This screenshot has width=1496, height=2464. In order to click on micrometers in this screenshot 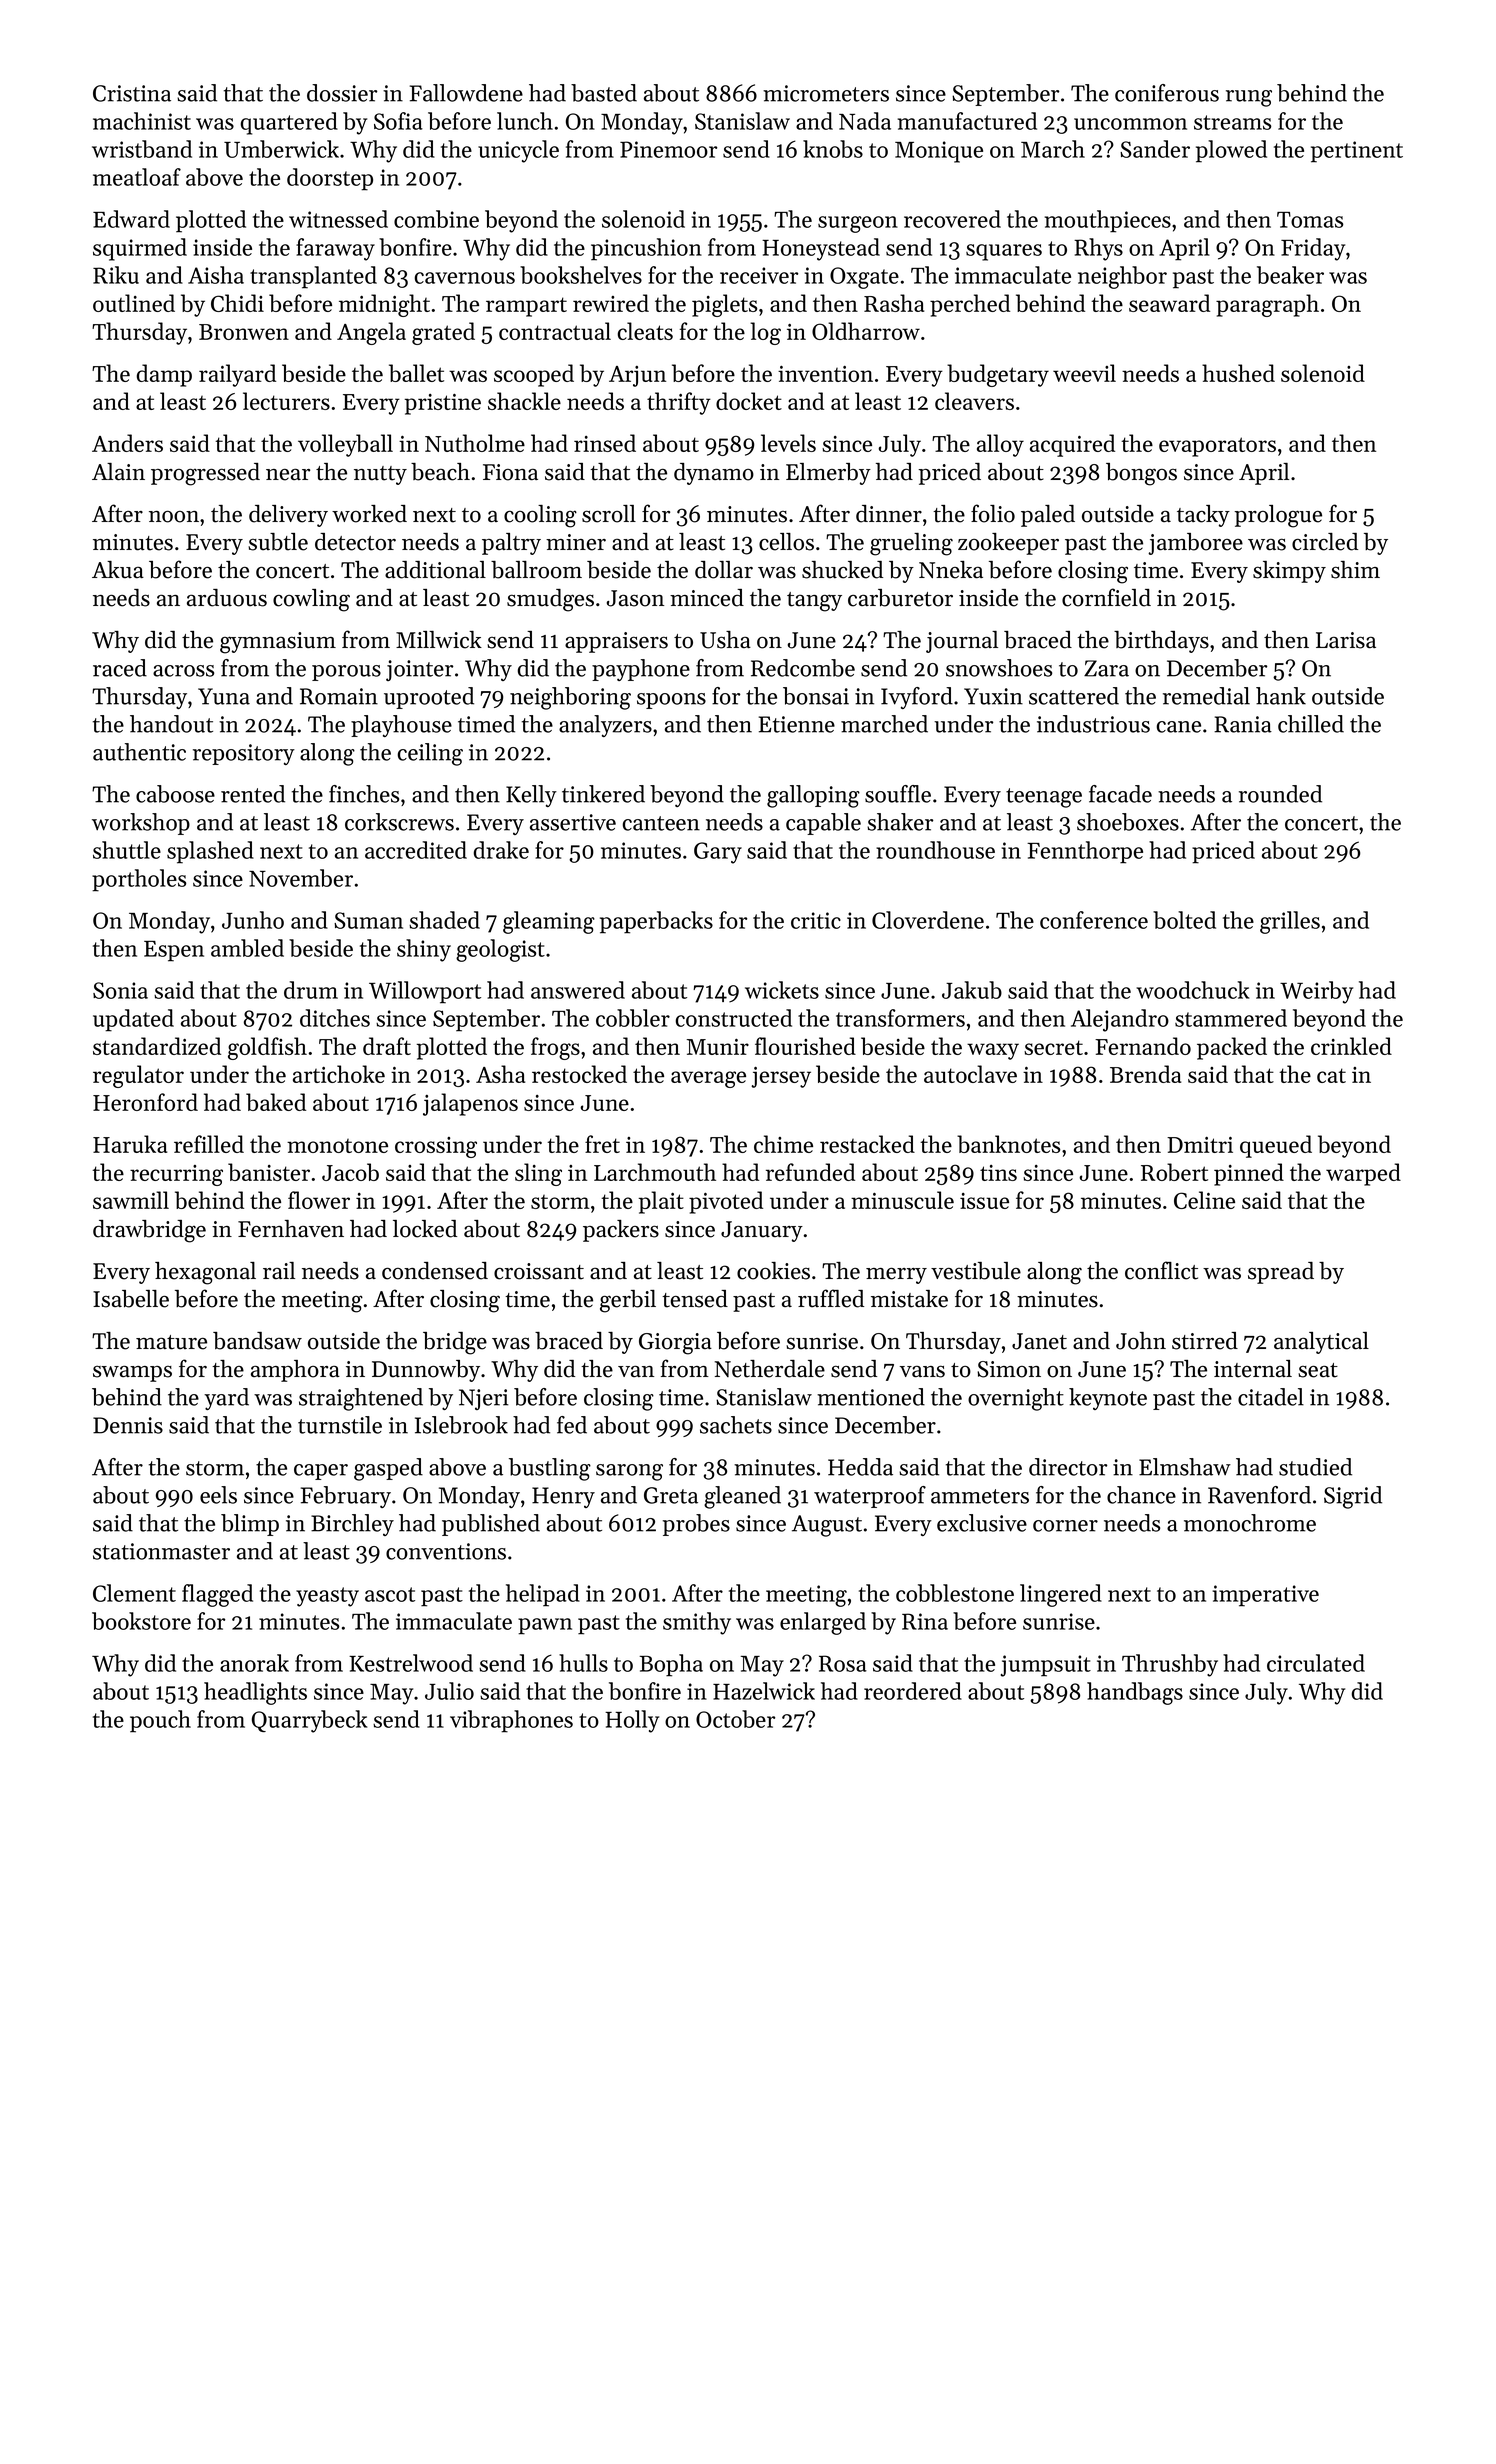, I will do `click(826, 93)`.
